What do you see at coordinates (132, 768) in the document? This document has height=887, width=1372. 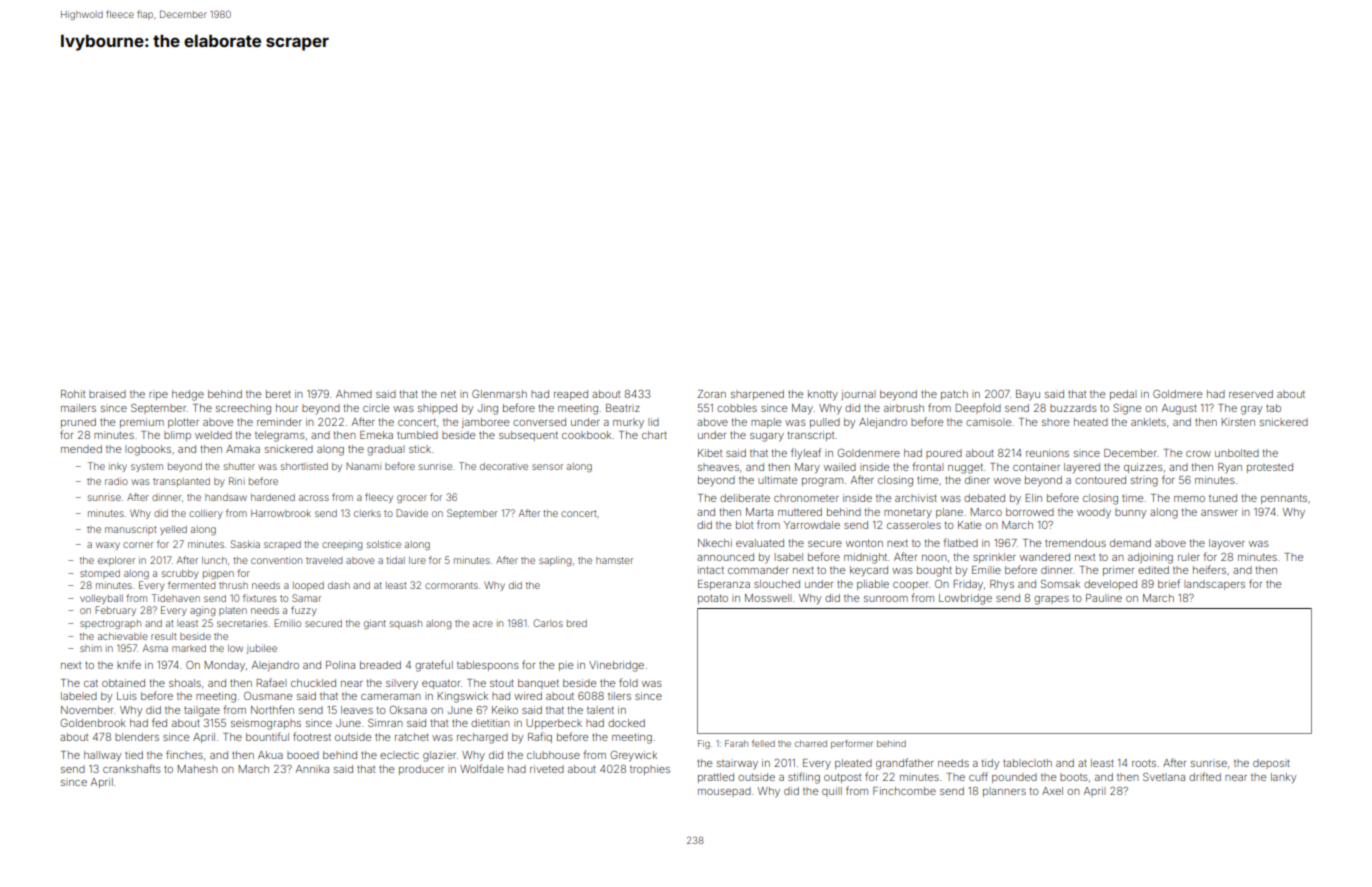 I see `crankshafts` at bounding box center [132, 768].
